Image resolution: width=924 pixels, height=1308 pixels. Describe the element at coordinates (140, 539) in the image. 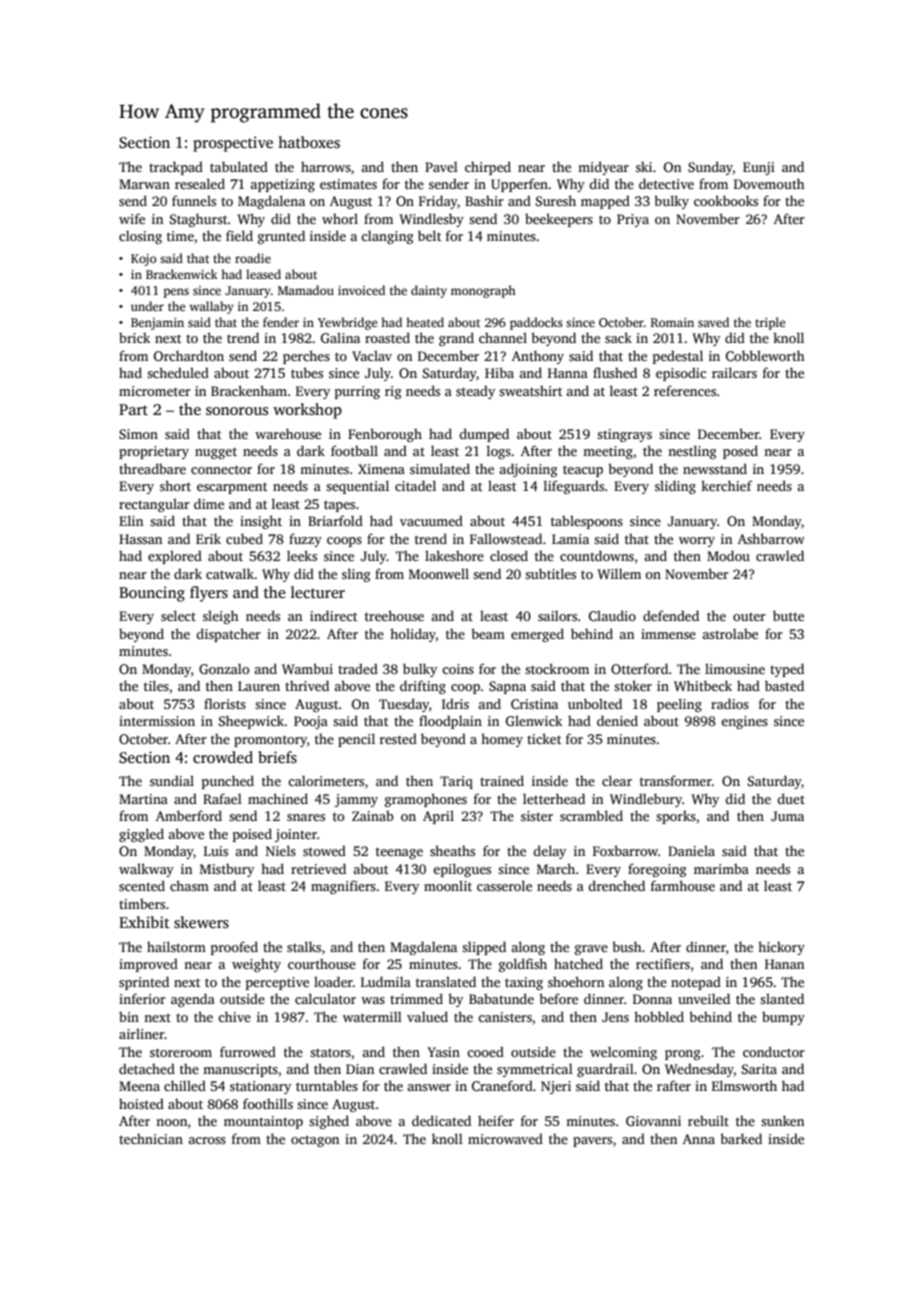

I see `Hassan` at that location.
